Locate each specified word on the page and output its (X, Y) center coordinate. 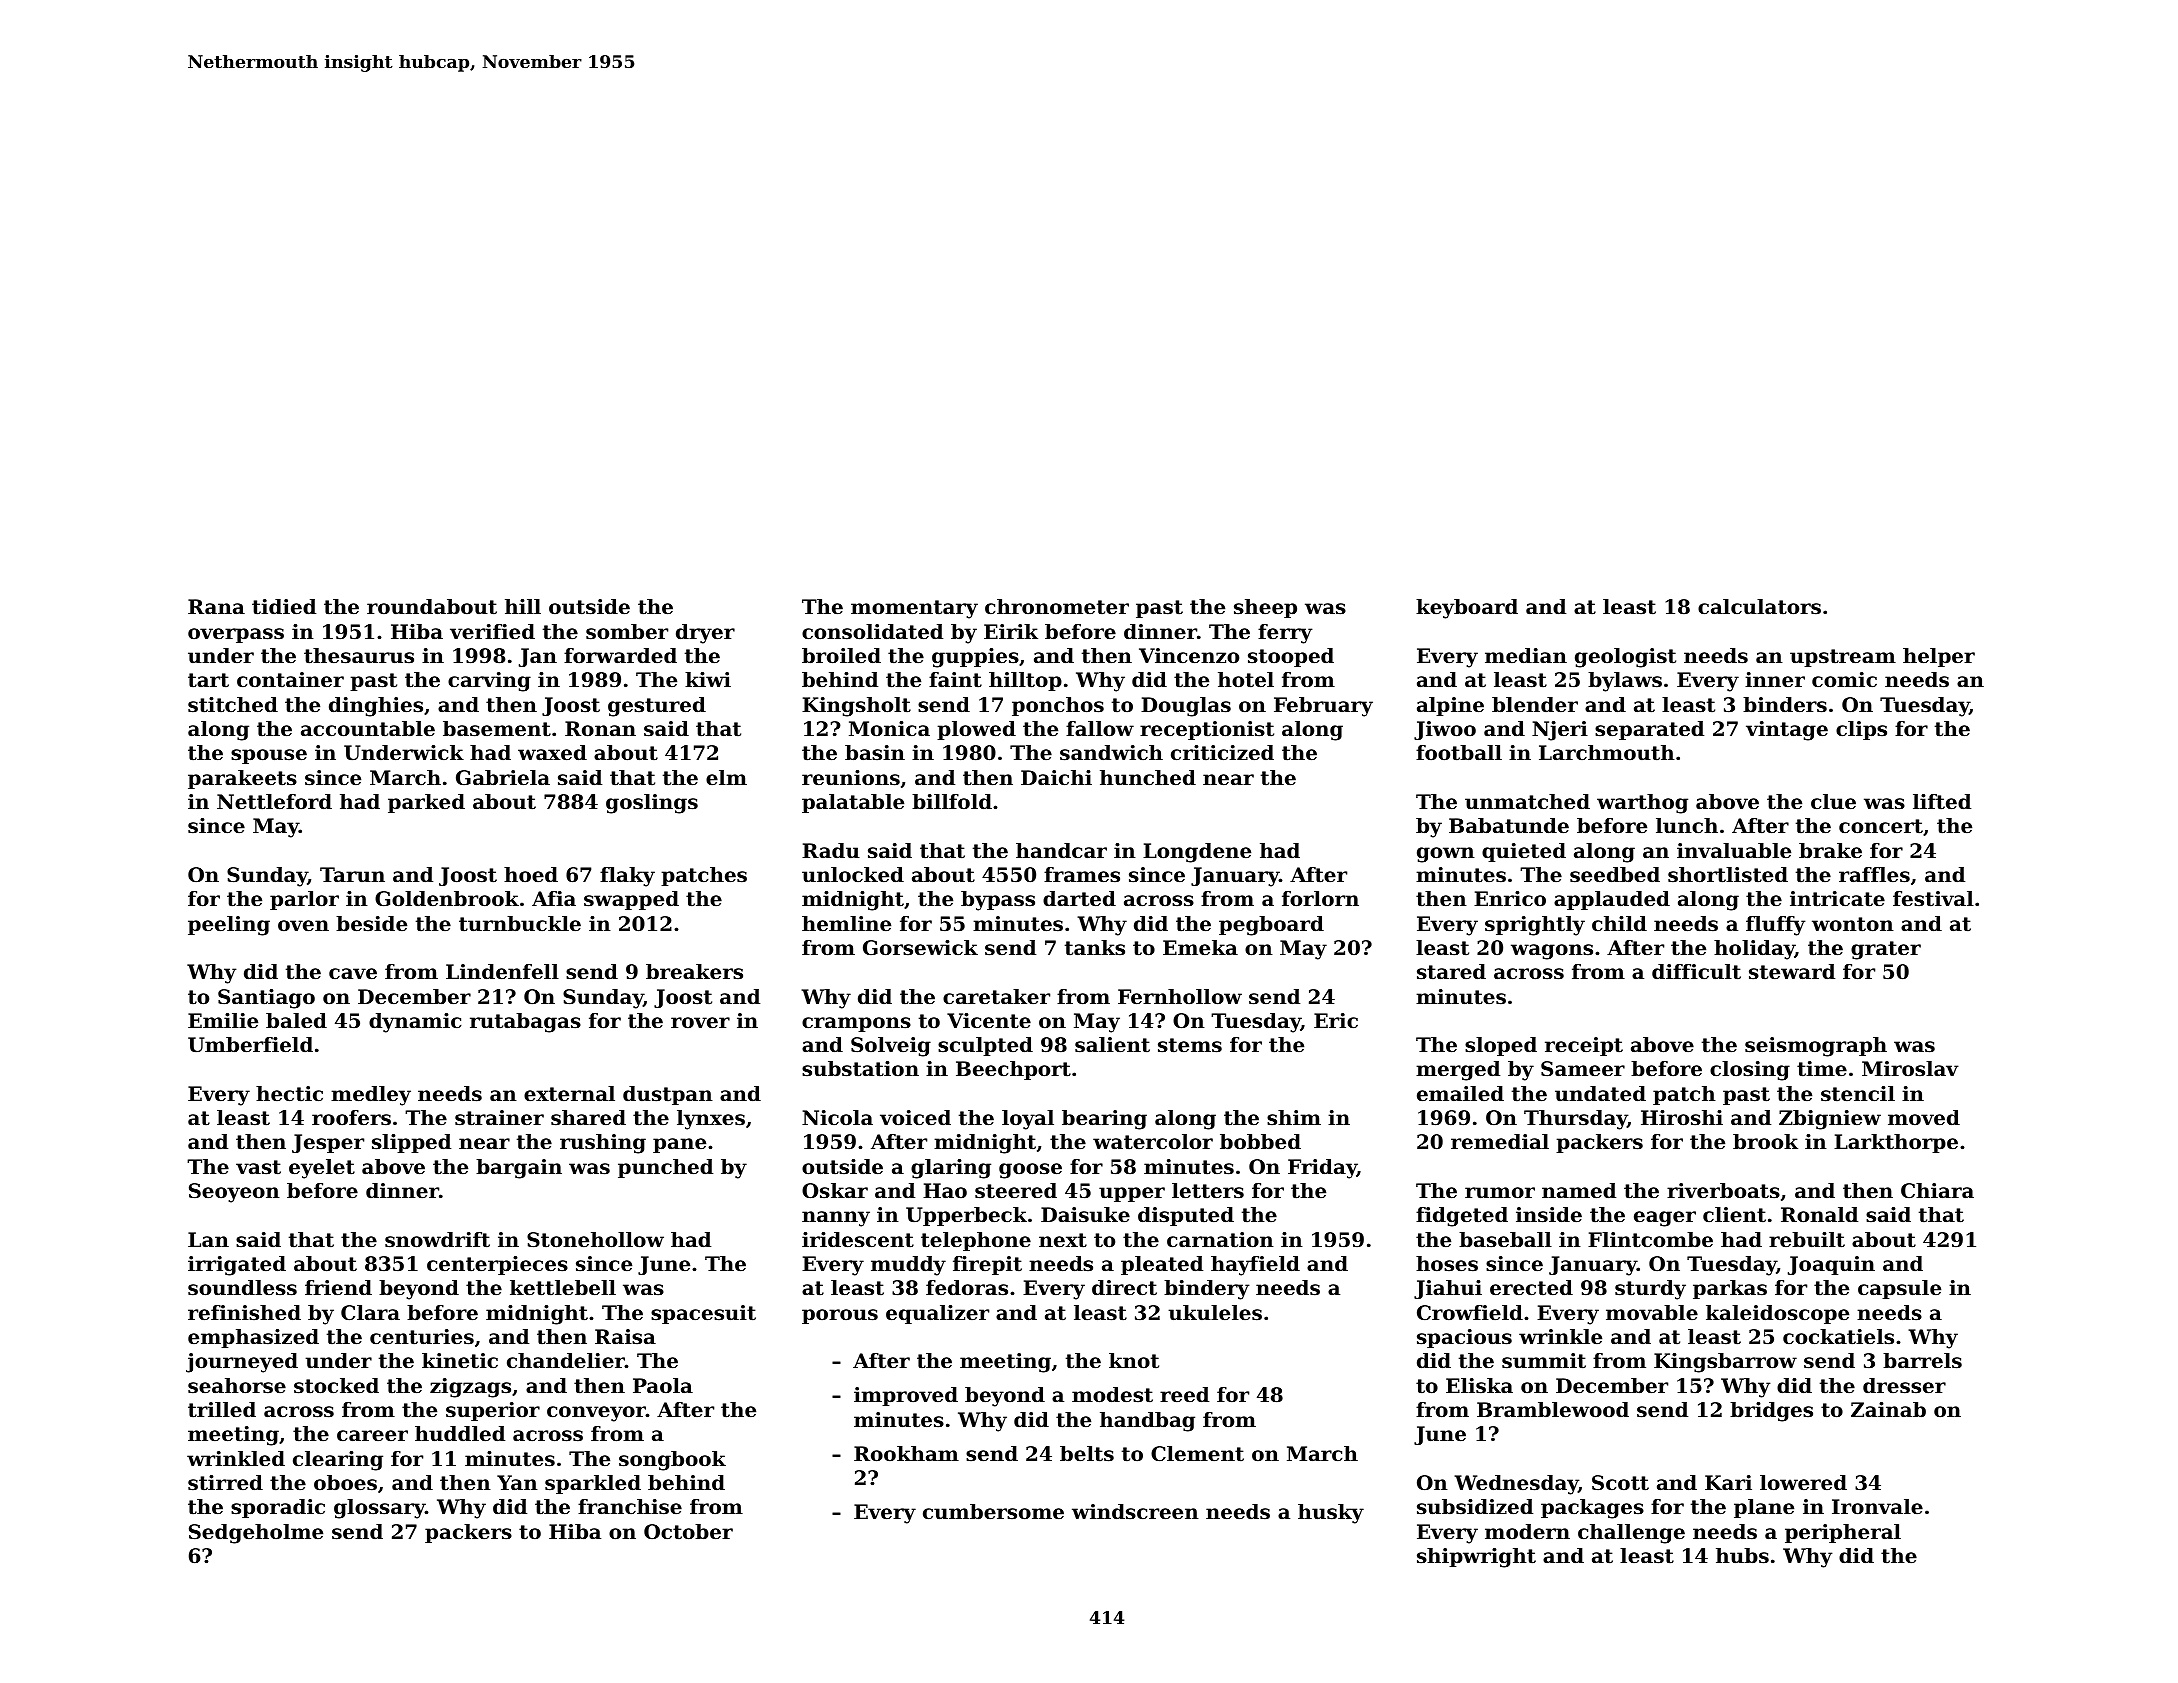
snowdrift (437, 1240)
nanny (836, 1219)
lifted (1942, 802)
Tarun (352, 874)
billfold (952, 802)
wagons (1552, 952)
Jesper (328, 1143)
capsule (1899, 1289)
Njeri (1560, 731)
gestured (657, 707)
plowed (976, 730)
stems (1190, 1045)
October (688, 1532)
